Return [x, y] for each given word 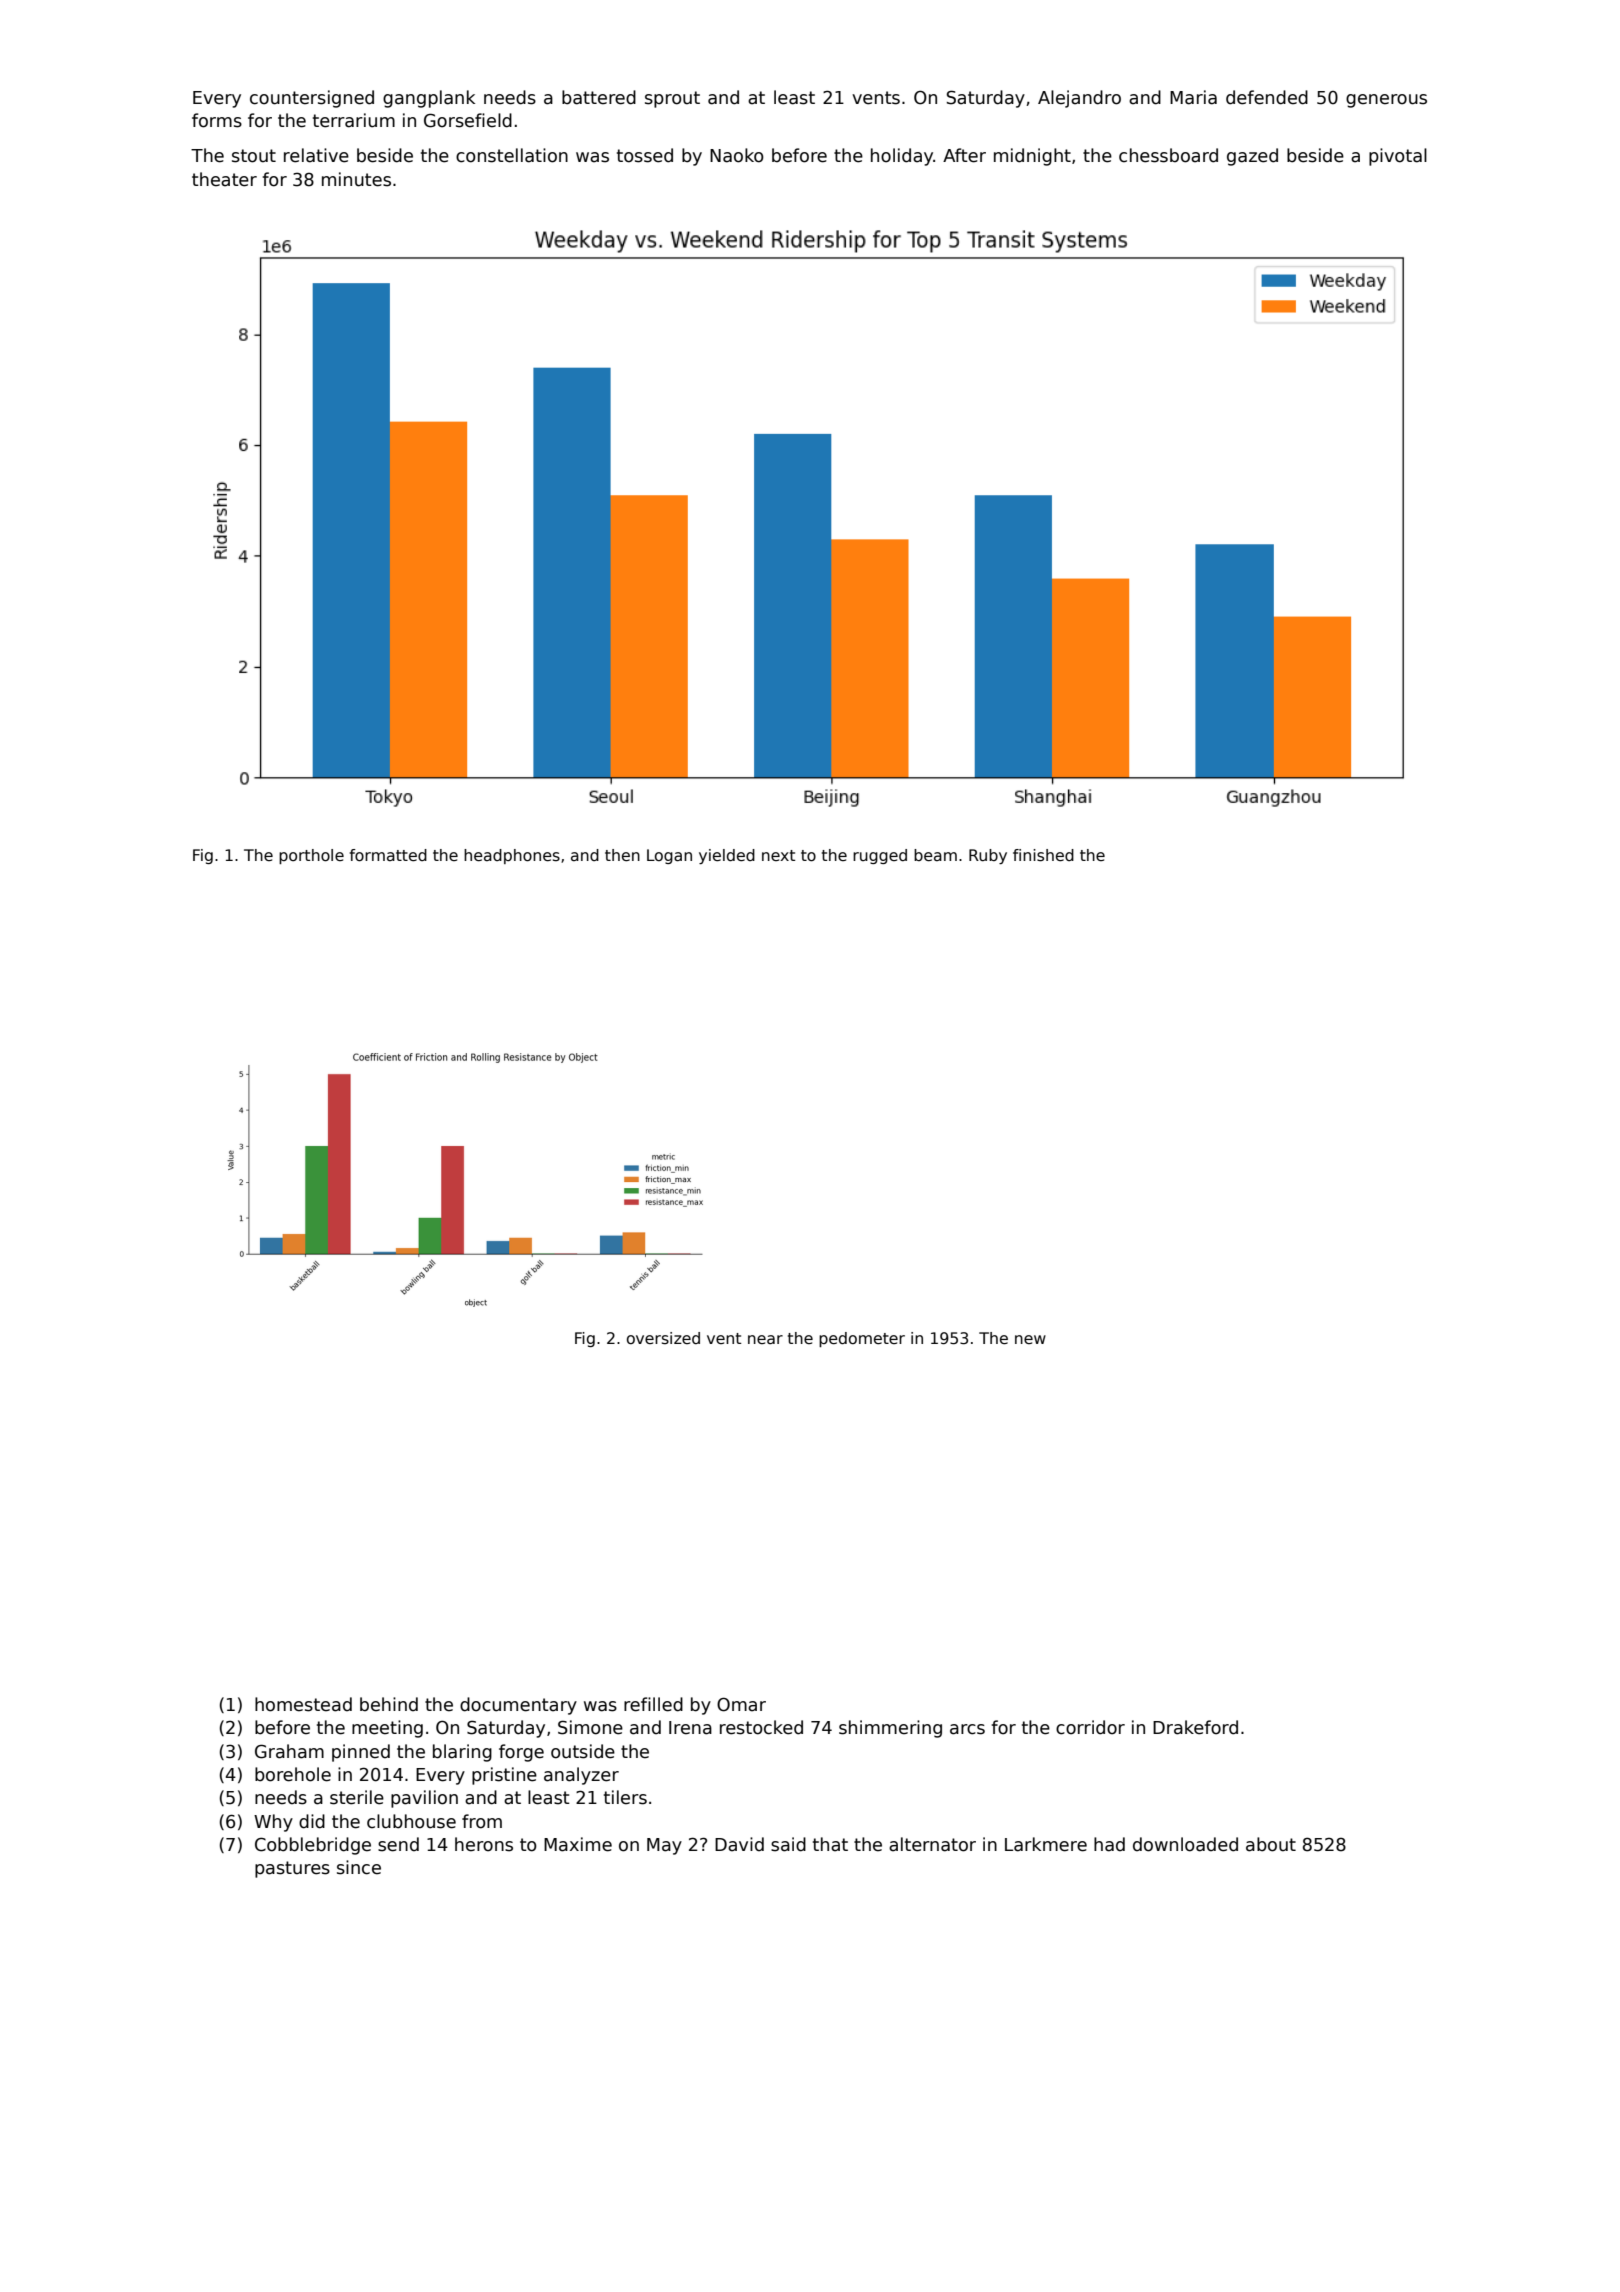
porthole [311, 856]
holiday [902, 157]
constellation [512, 155]
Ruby [988, 856]
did [312, 1821]
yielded [727, 856]
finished [1043, 855]
